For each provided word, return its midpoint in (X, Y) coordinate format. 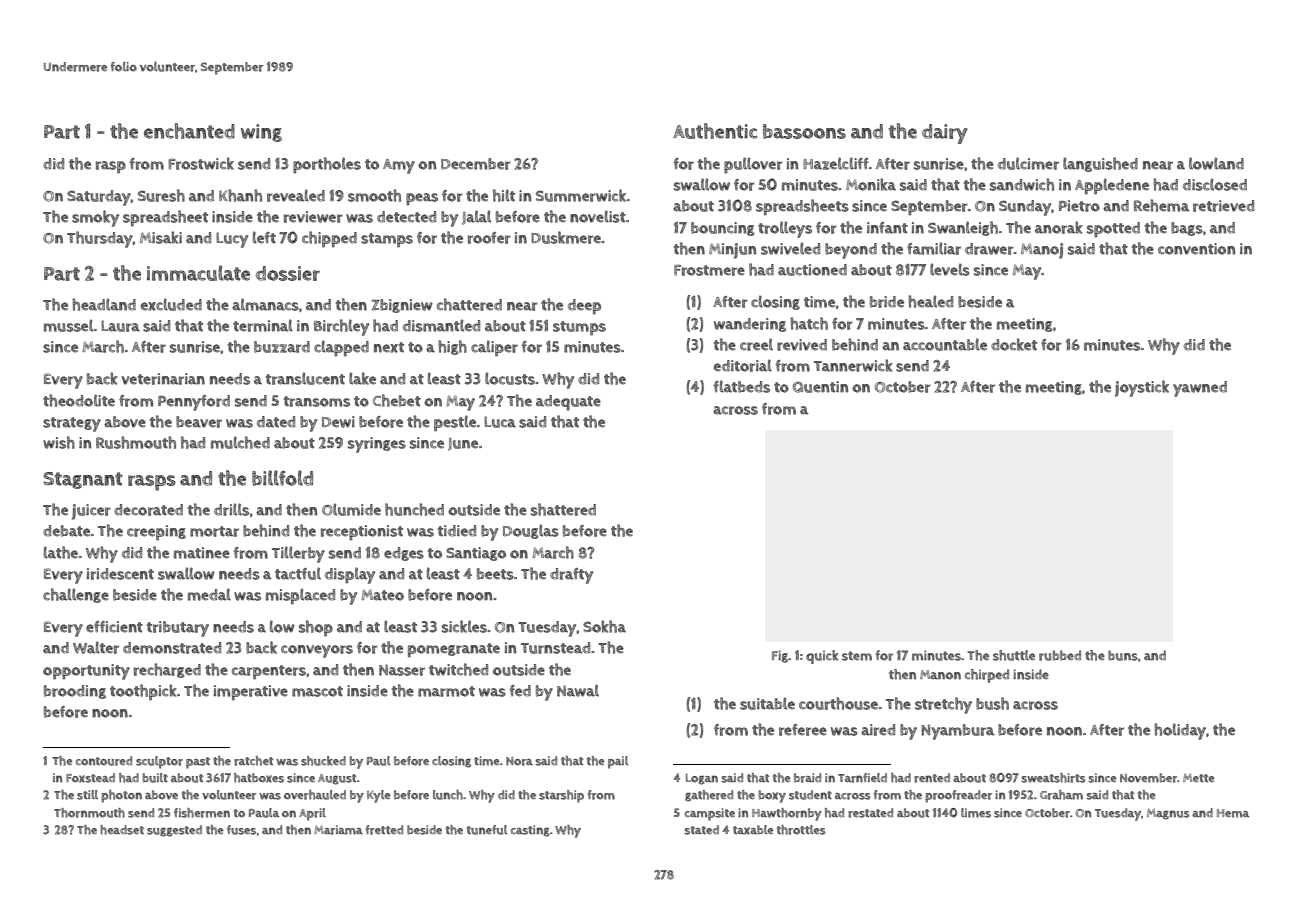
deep (584, 307)
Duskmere (566, 237)
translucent (305, 378)
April (312, 814)
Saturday (99, 198)
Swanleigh (963, 228)
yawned (1200, 389)
